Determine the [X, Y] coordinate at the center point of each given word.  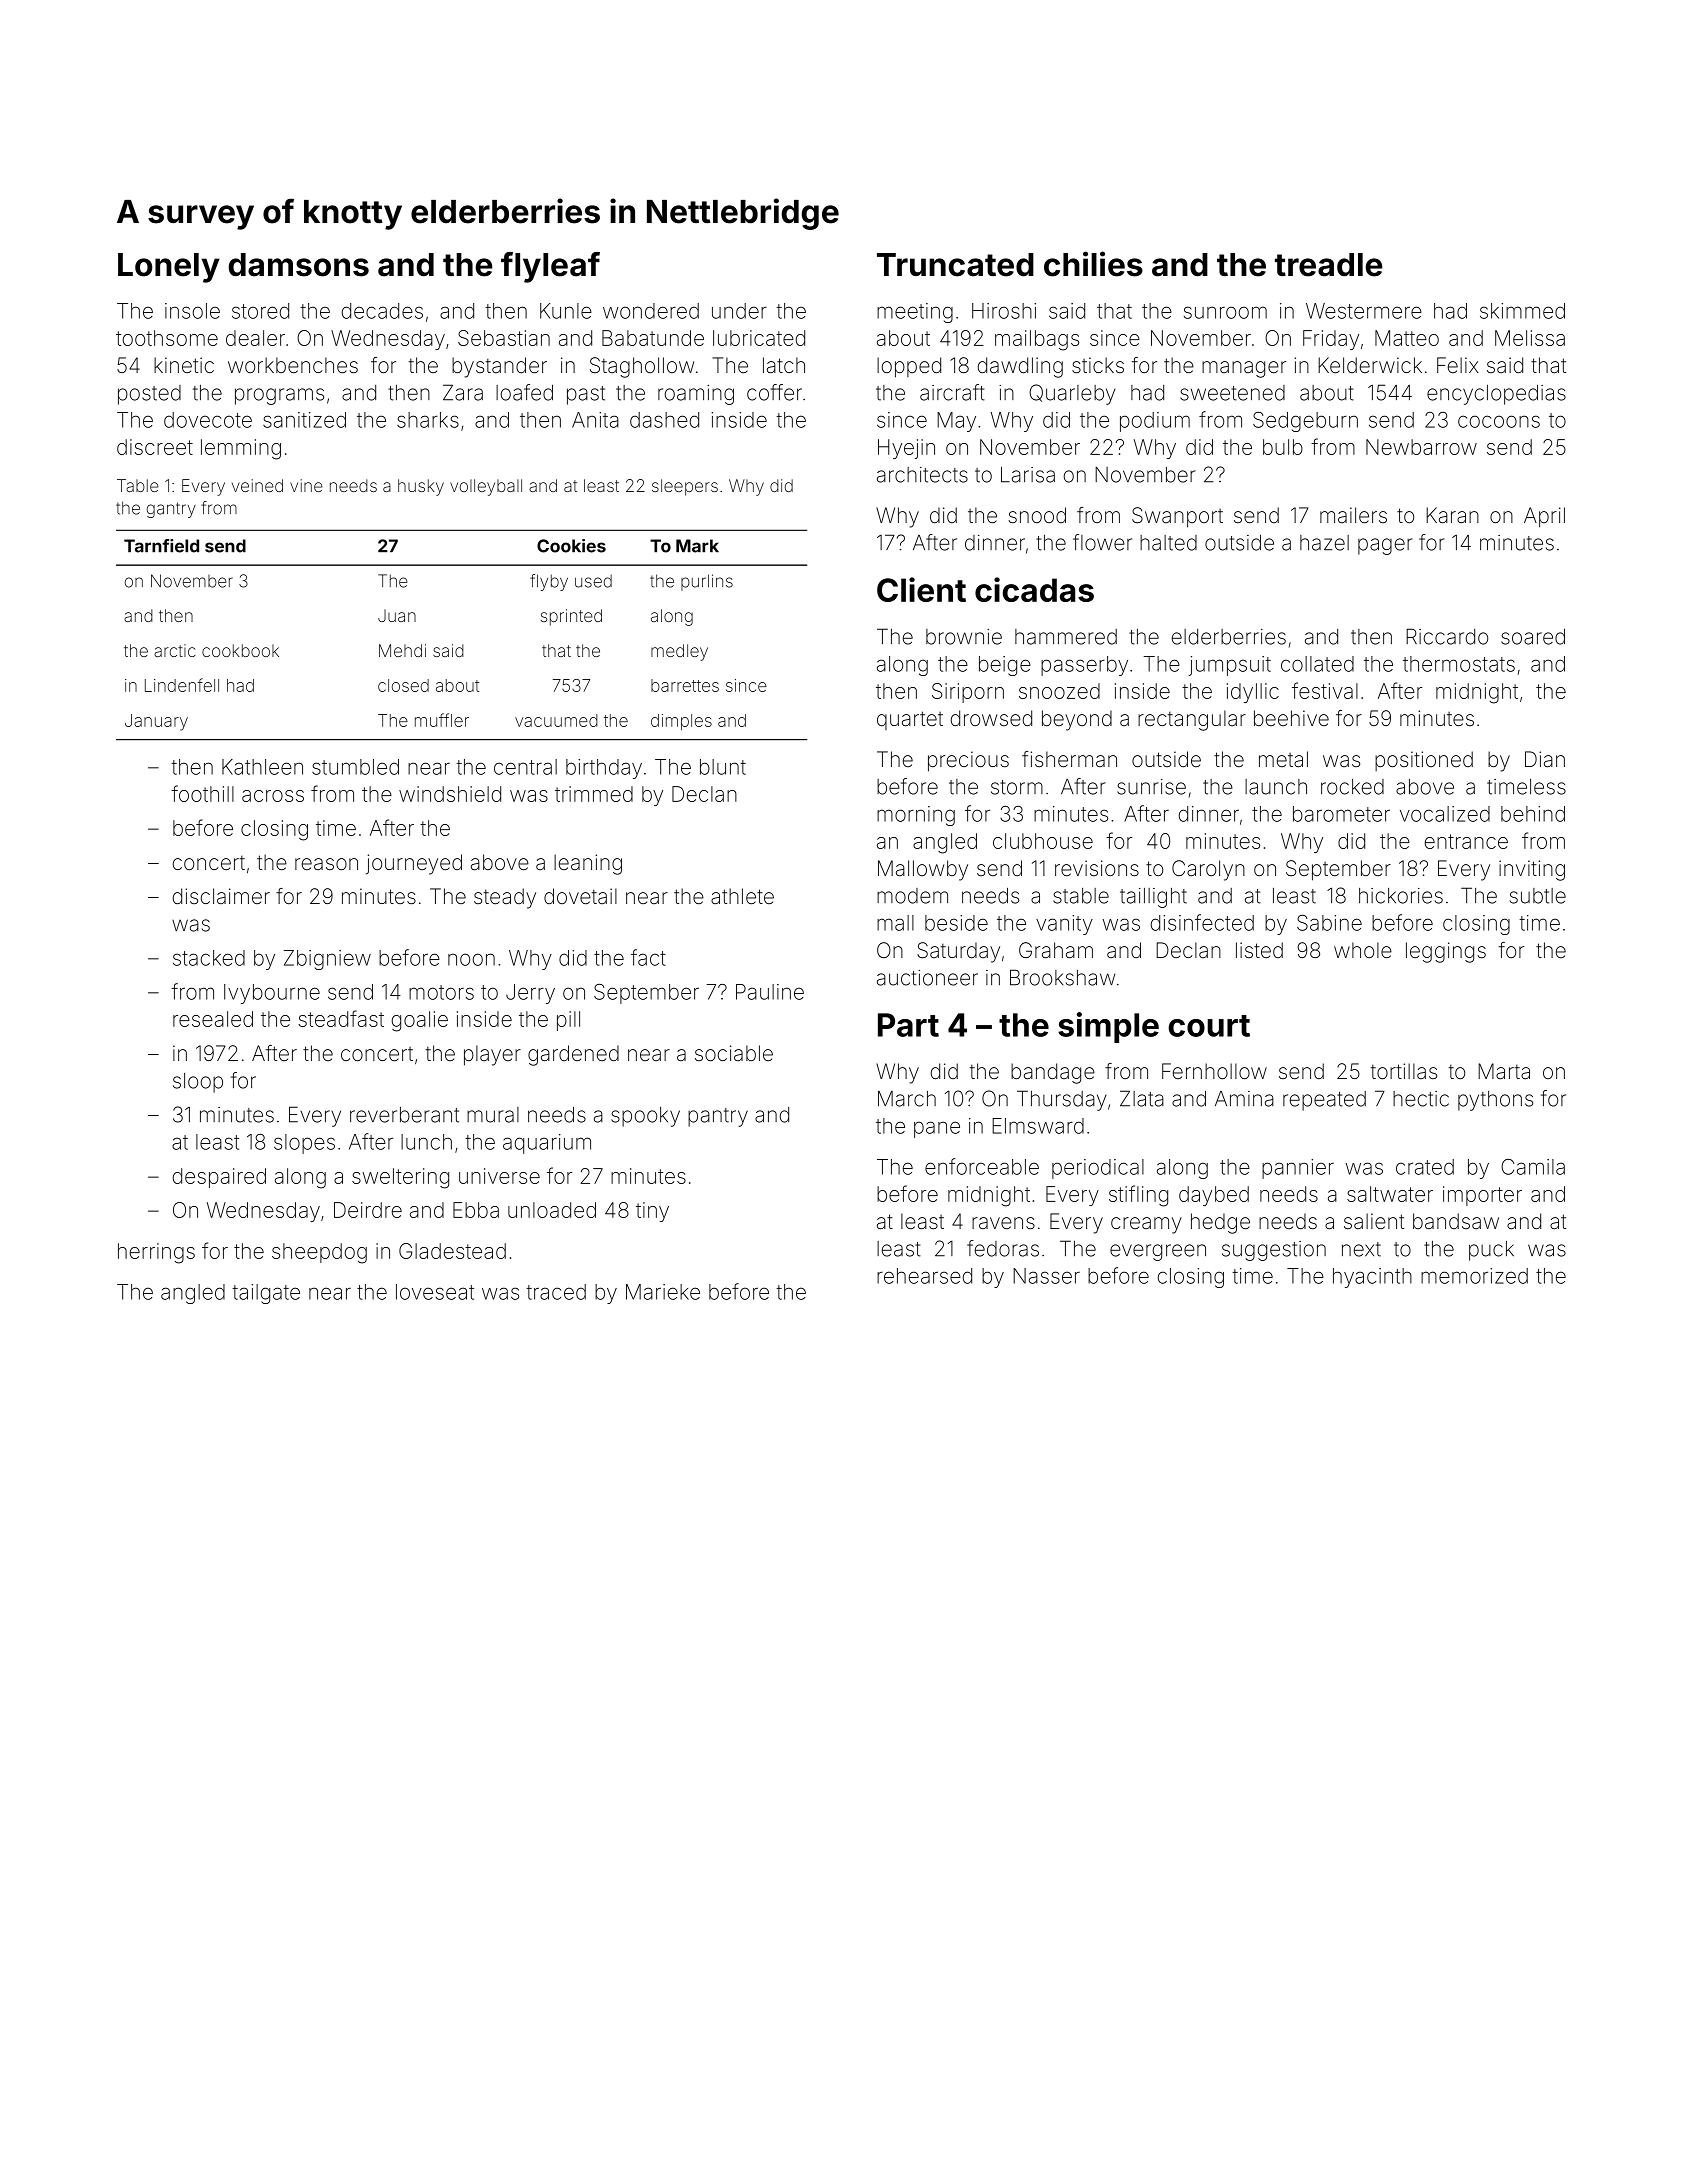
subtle [1538, 896]
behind [1533, 814]
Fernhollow [1214, 1071]
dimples [681, 722]
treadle [1328, 265]
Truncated [955, 265]
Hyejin [906, 449]
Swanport [1177, 517]
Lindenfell [182, 685]
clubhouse [1043, 841]
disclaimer [221, 896]
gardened [573, 1055]
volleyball [486, 487]
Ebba [476, 1210]
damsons [299, 265]
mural [493, 1115]
